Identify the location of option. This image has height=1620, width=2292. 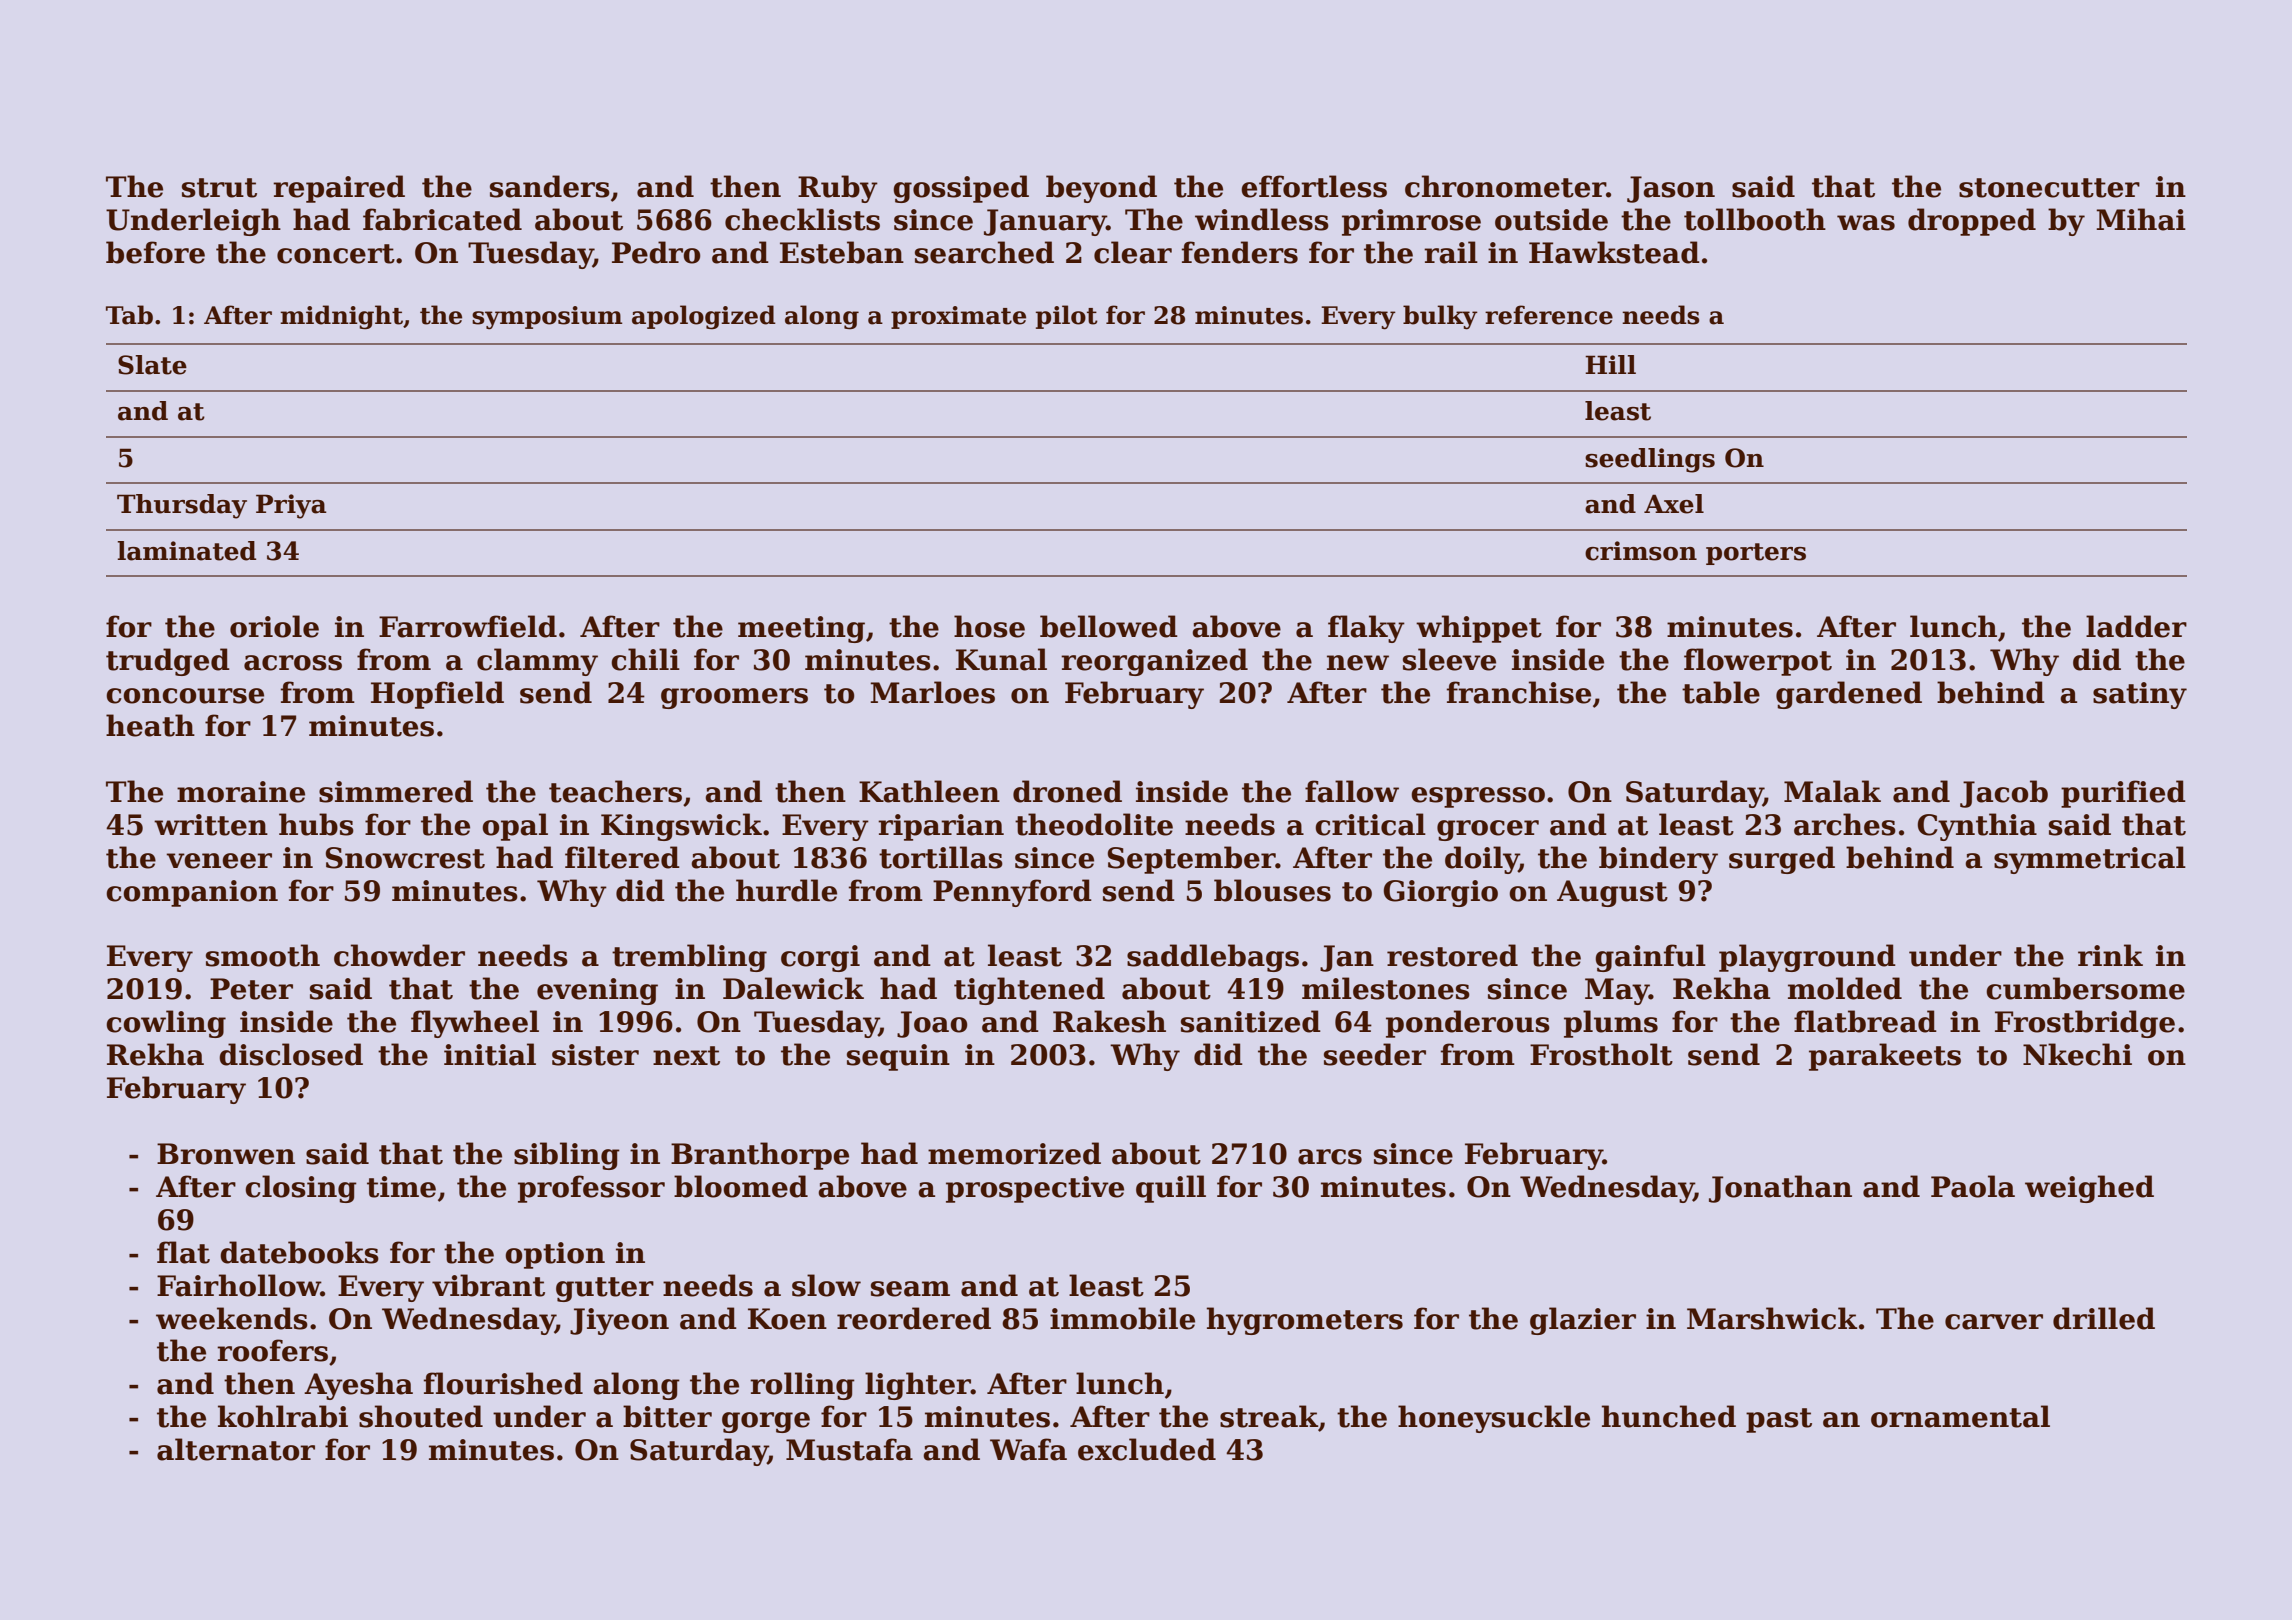
(555, 1255).
